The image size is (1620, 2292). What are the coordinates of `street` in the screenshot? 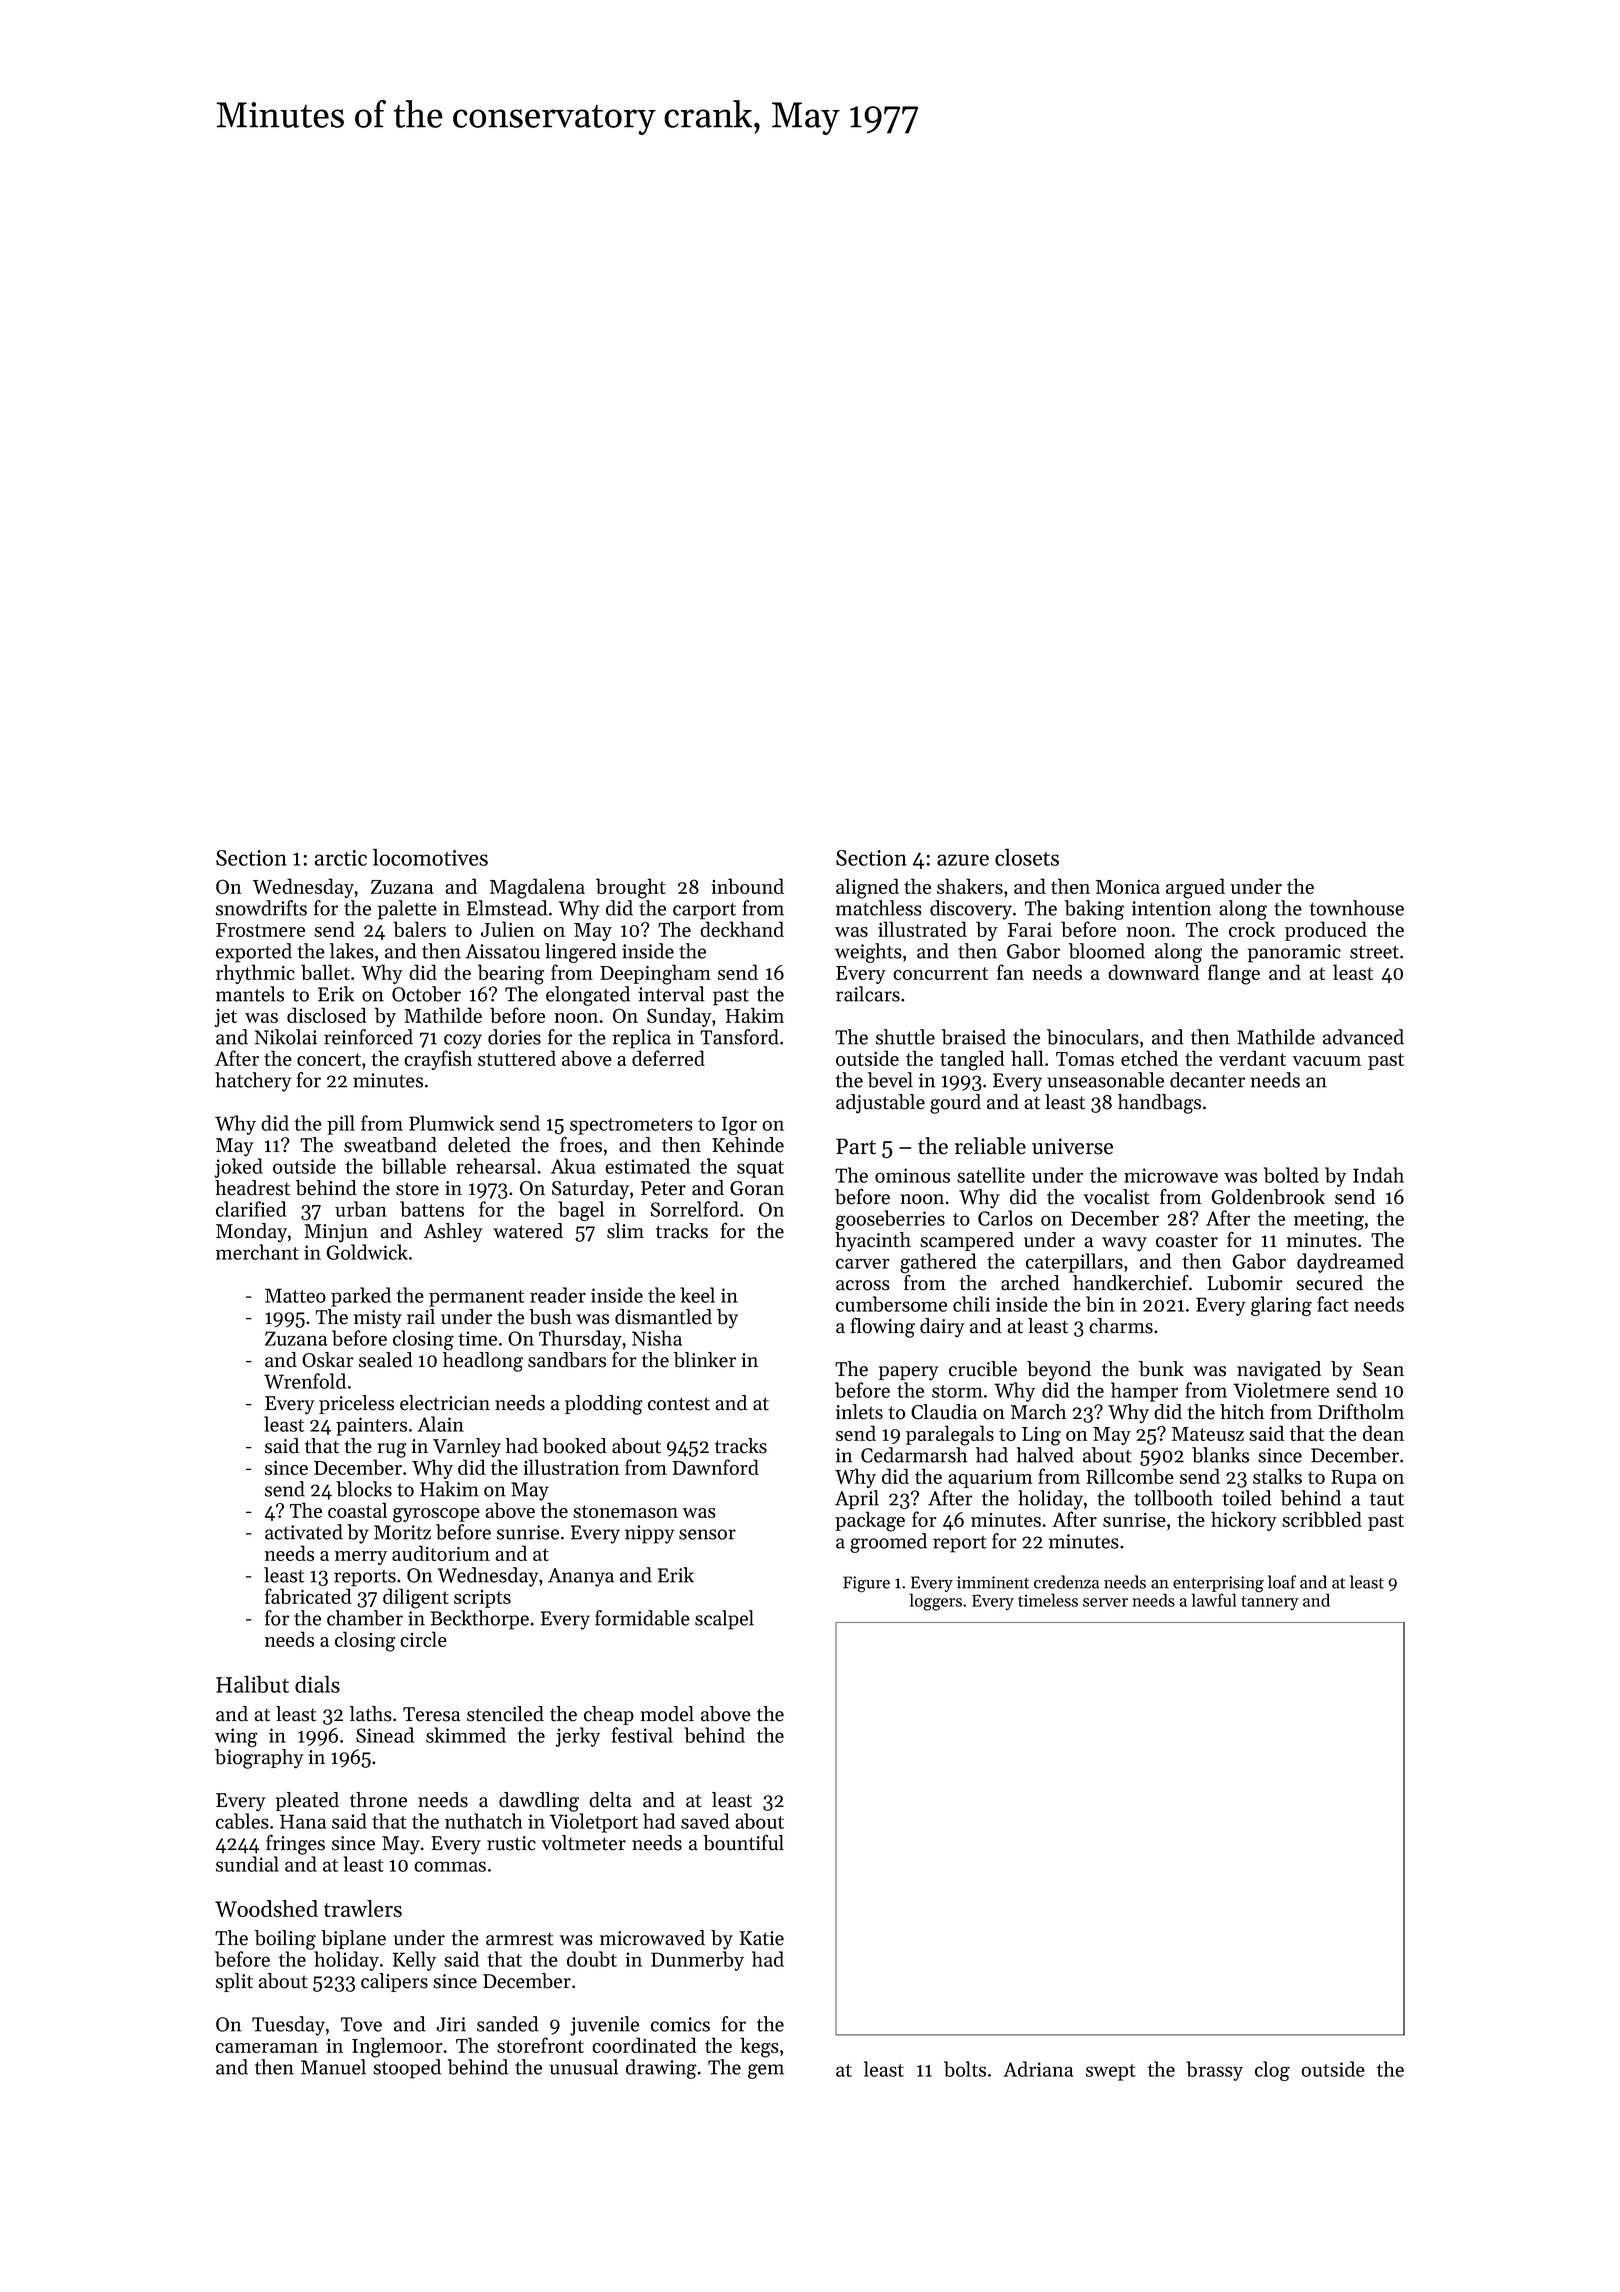 It's located at (1374, 952).
